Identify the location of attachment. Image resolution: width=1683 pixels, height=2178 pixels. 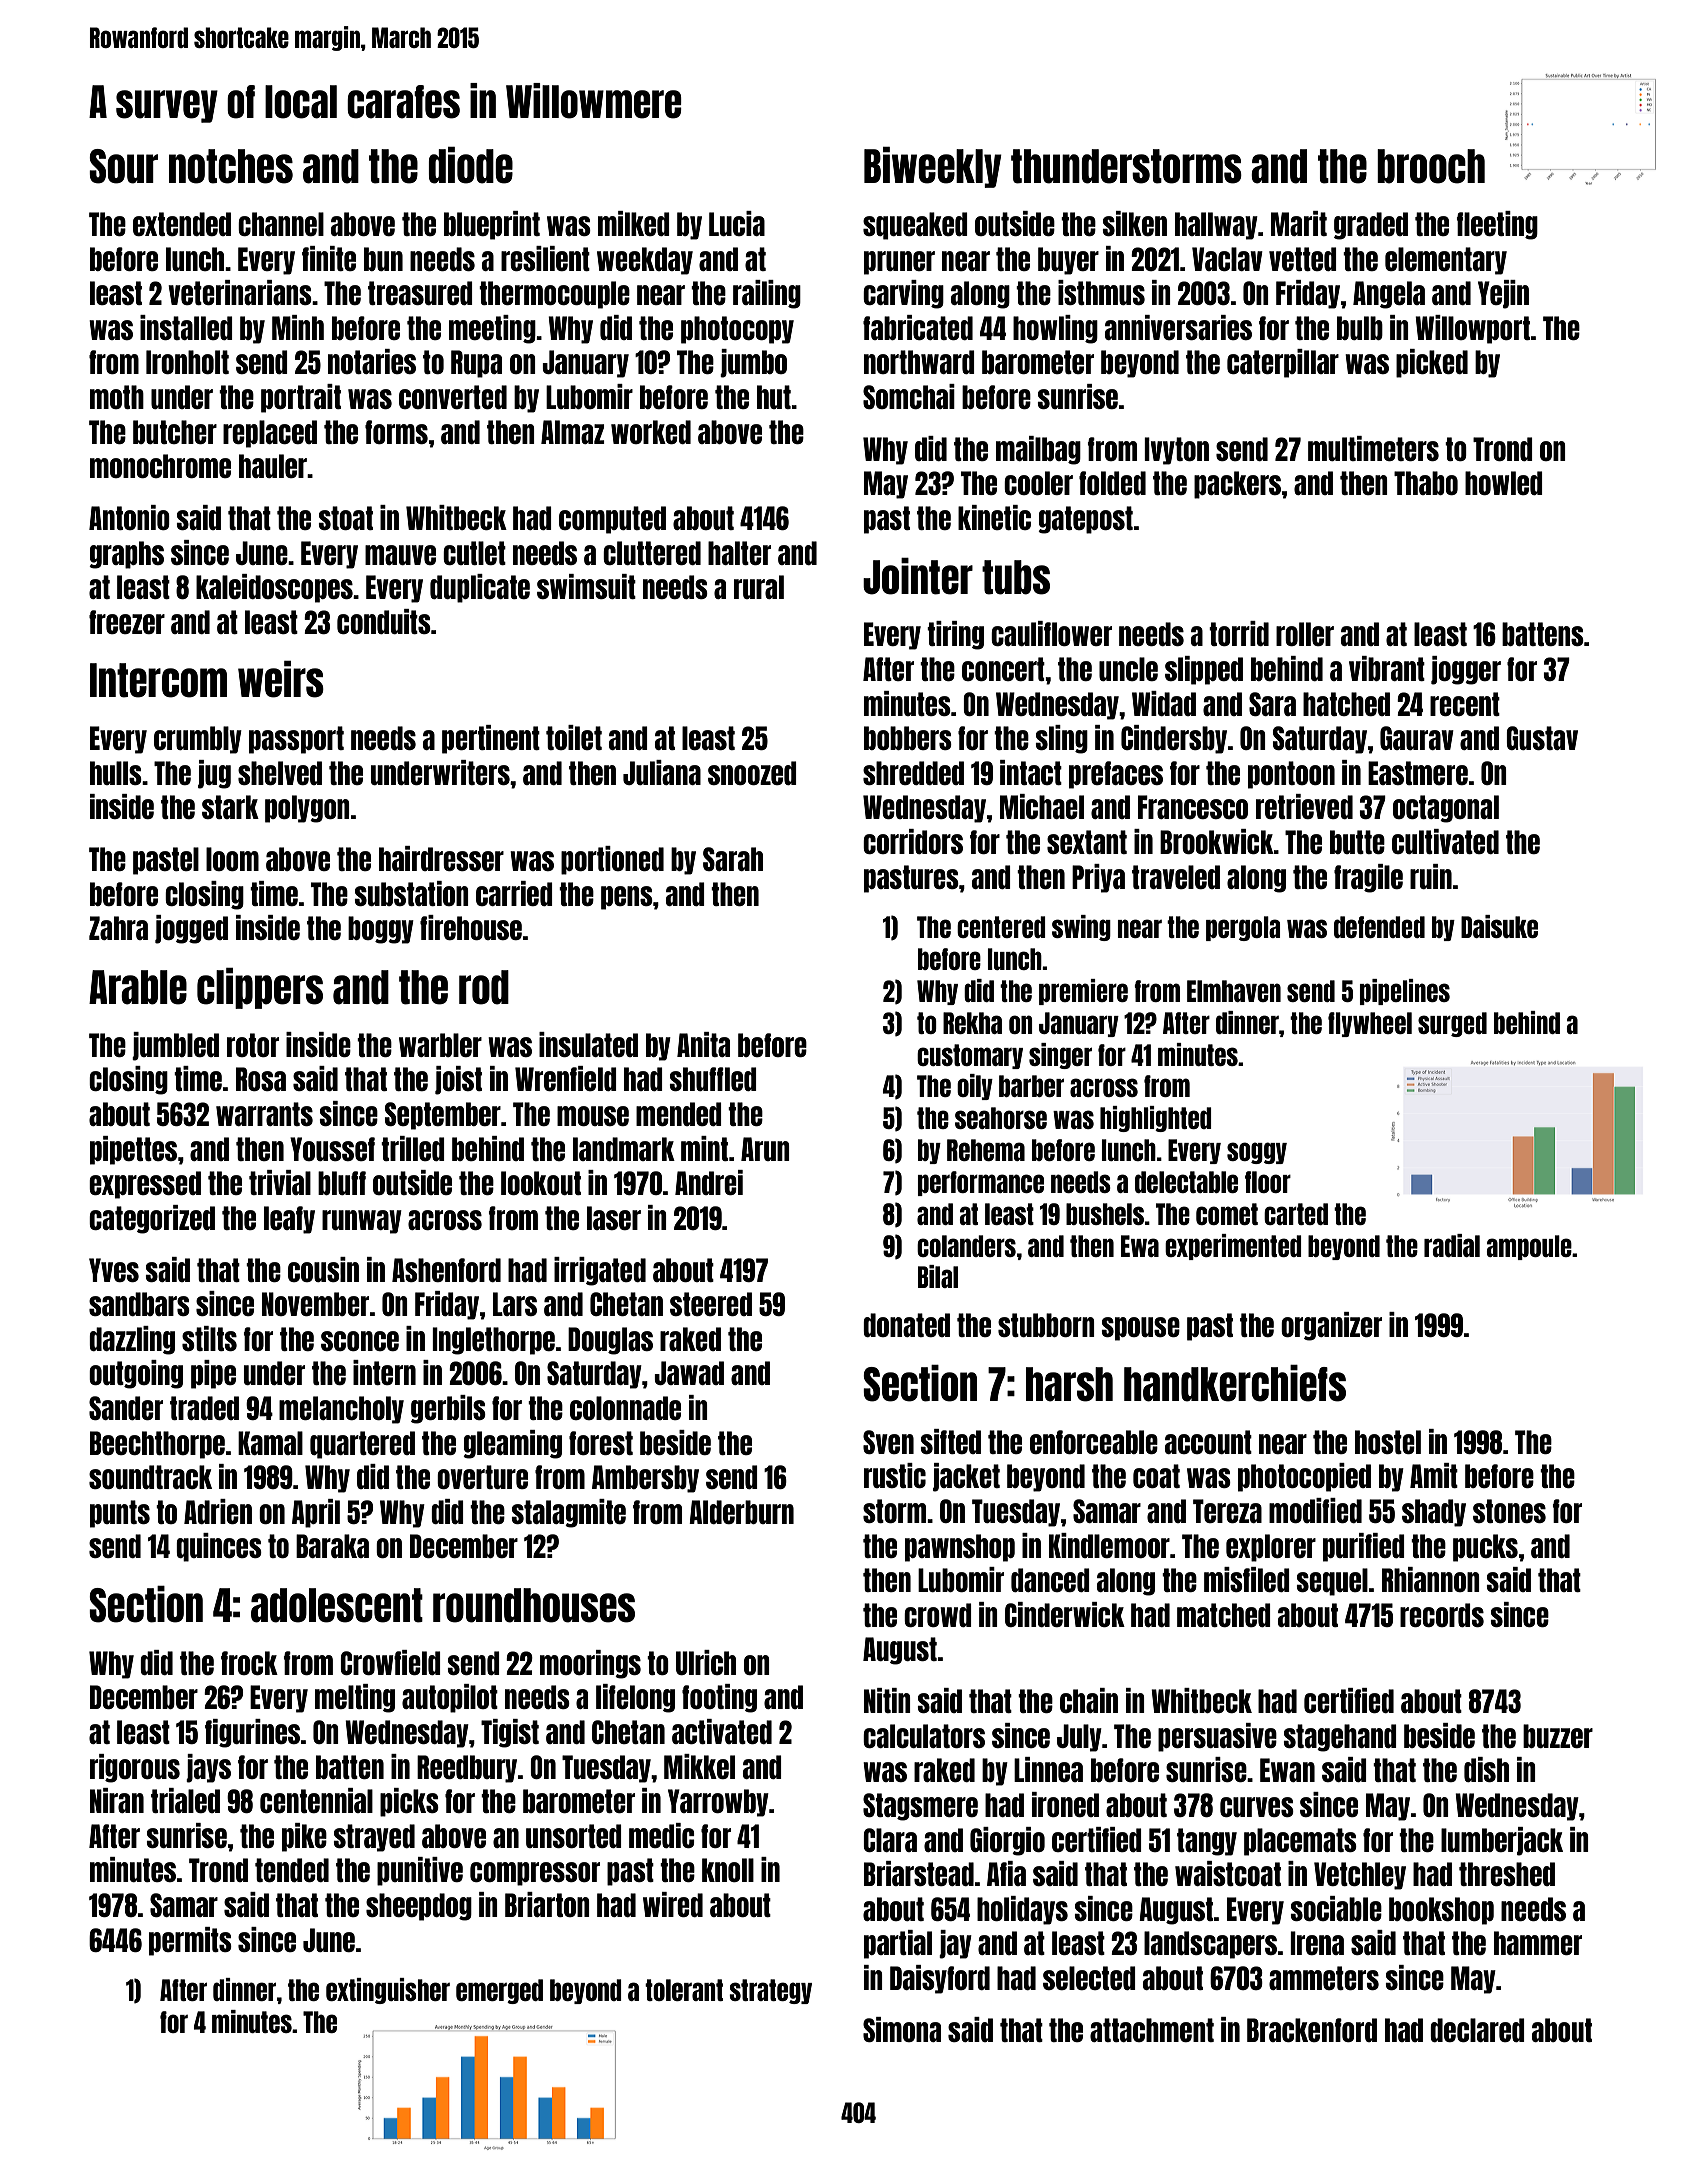
(1152, 2030).
